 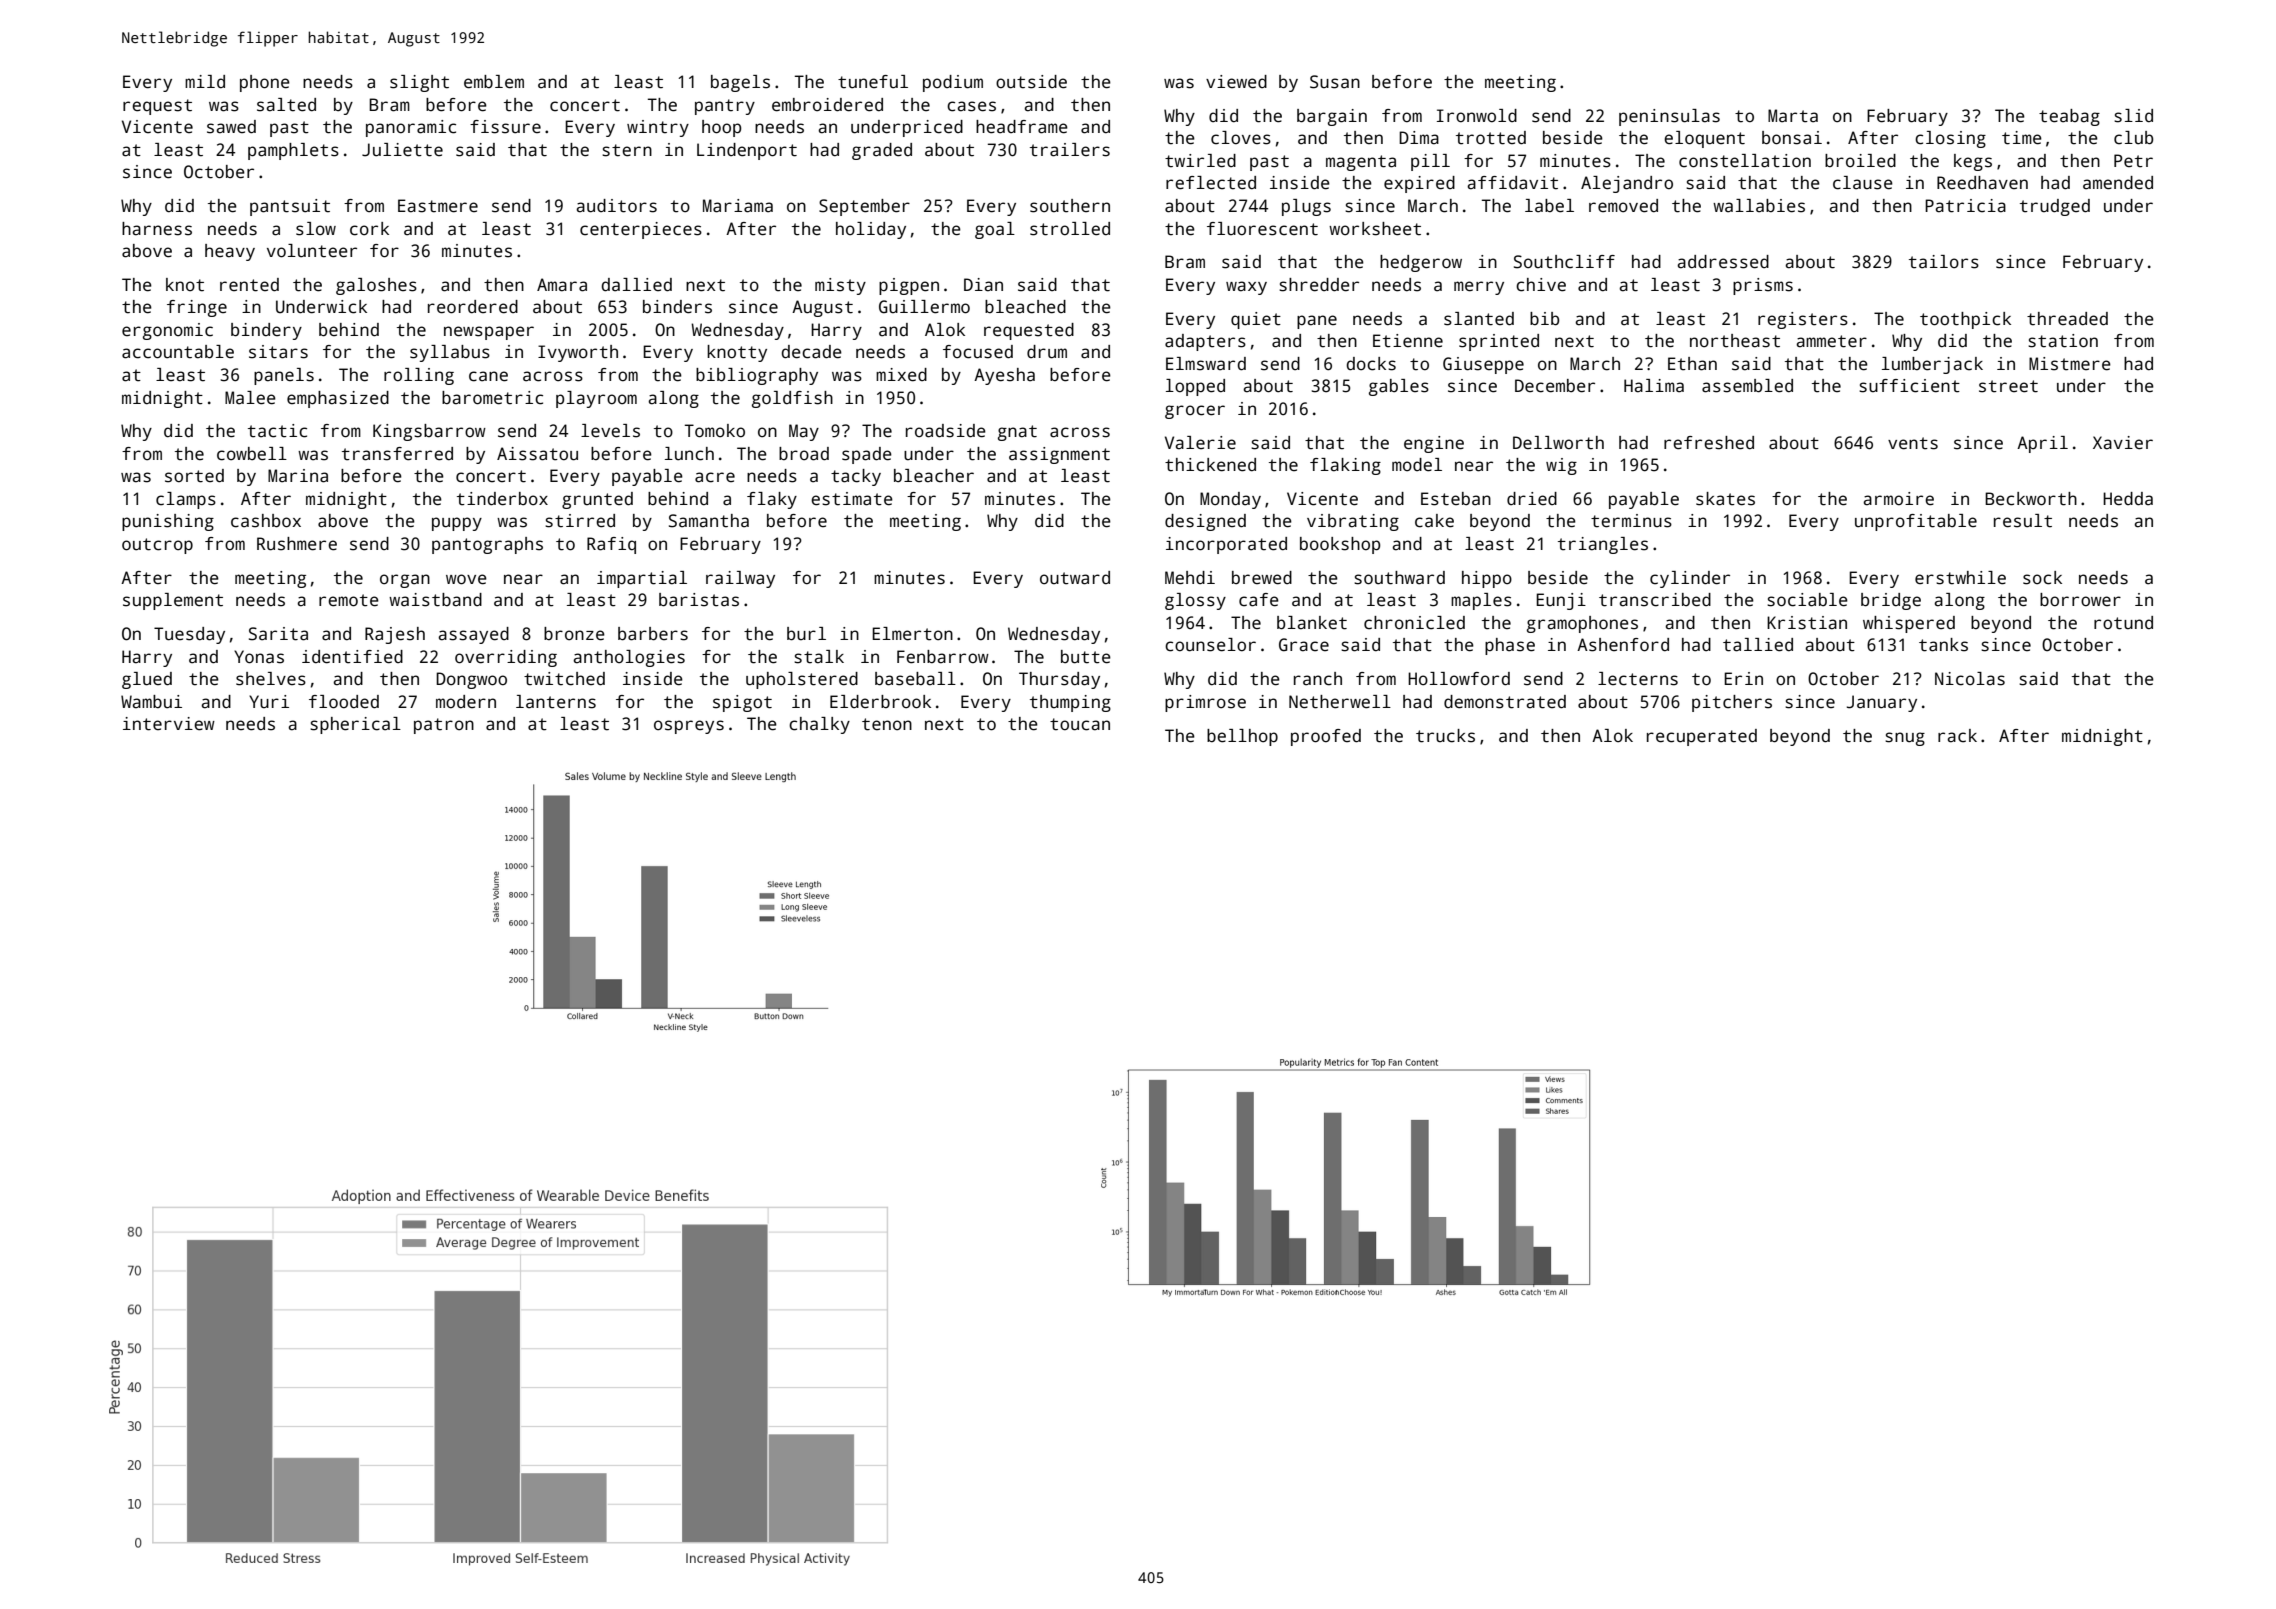 What do you see at coordinates (2031, 499) in the screenshot?
I see `Beckworth` at bounding box center [2031, 499].
